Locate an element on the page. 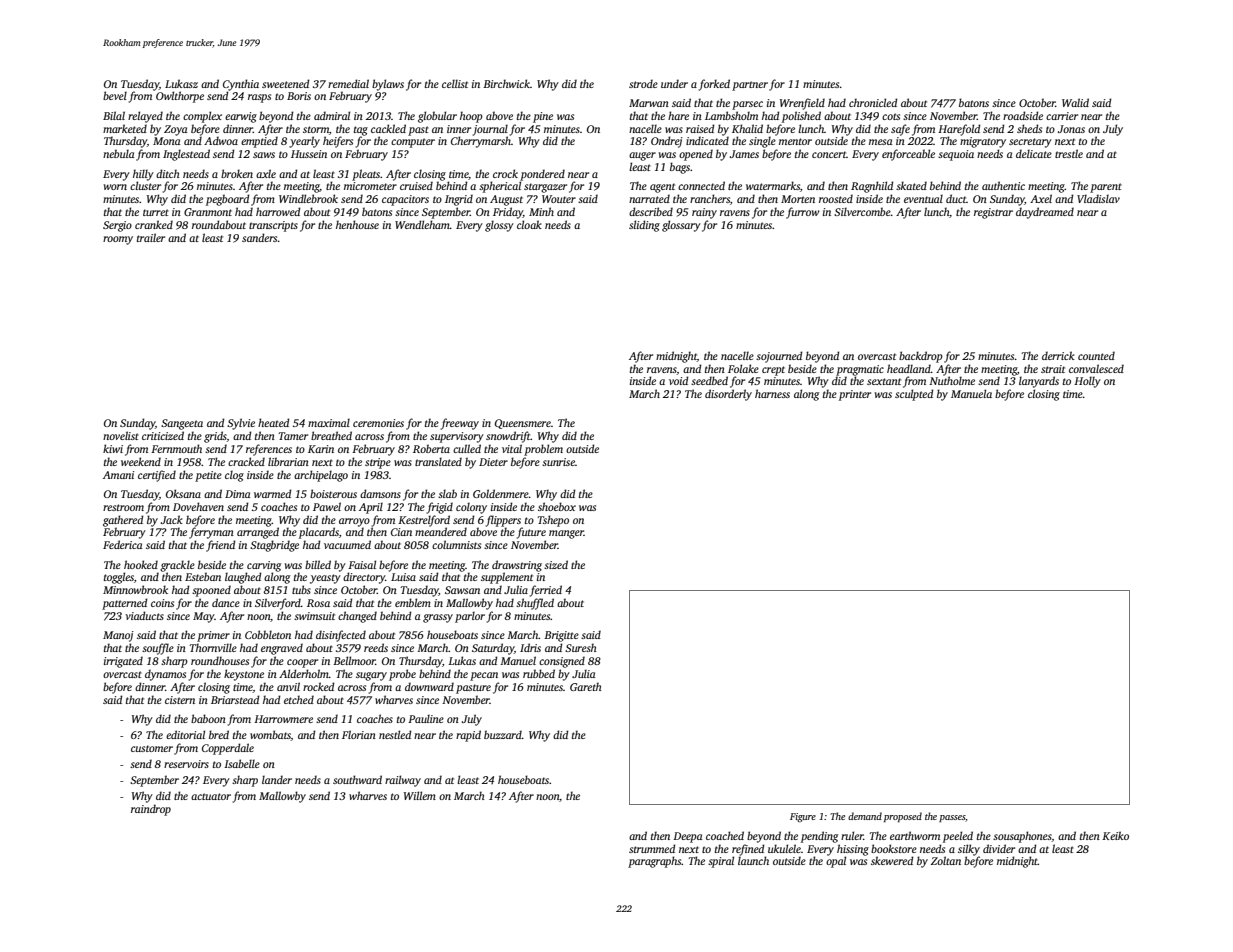 The width and height of the page is (1233, 952). Suresh is located at coordinates (581, 647).
